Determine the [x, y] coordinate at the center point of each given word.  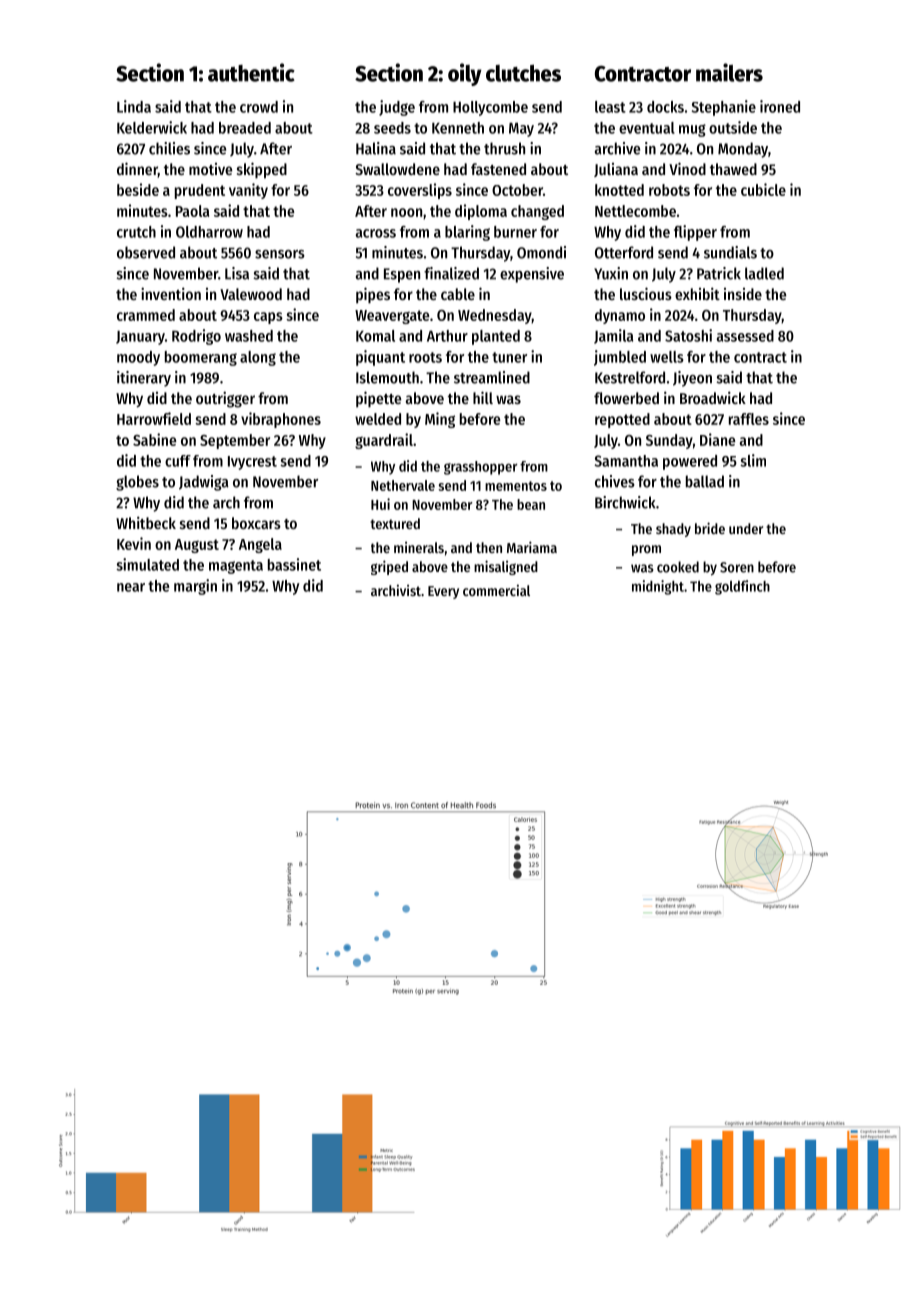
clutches [523, 73]
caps [268, 318]
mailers [729, 72]
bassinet [294, 564]
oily [464, 74]
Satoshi [688, 335]
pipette [378, 399]
